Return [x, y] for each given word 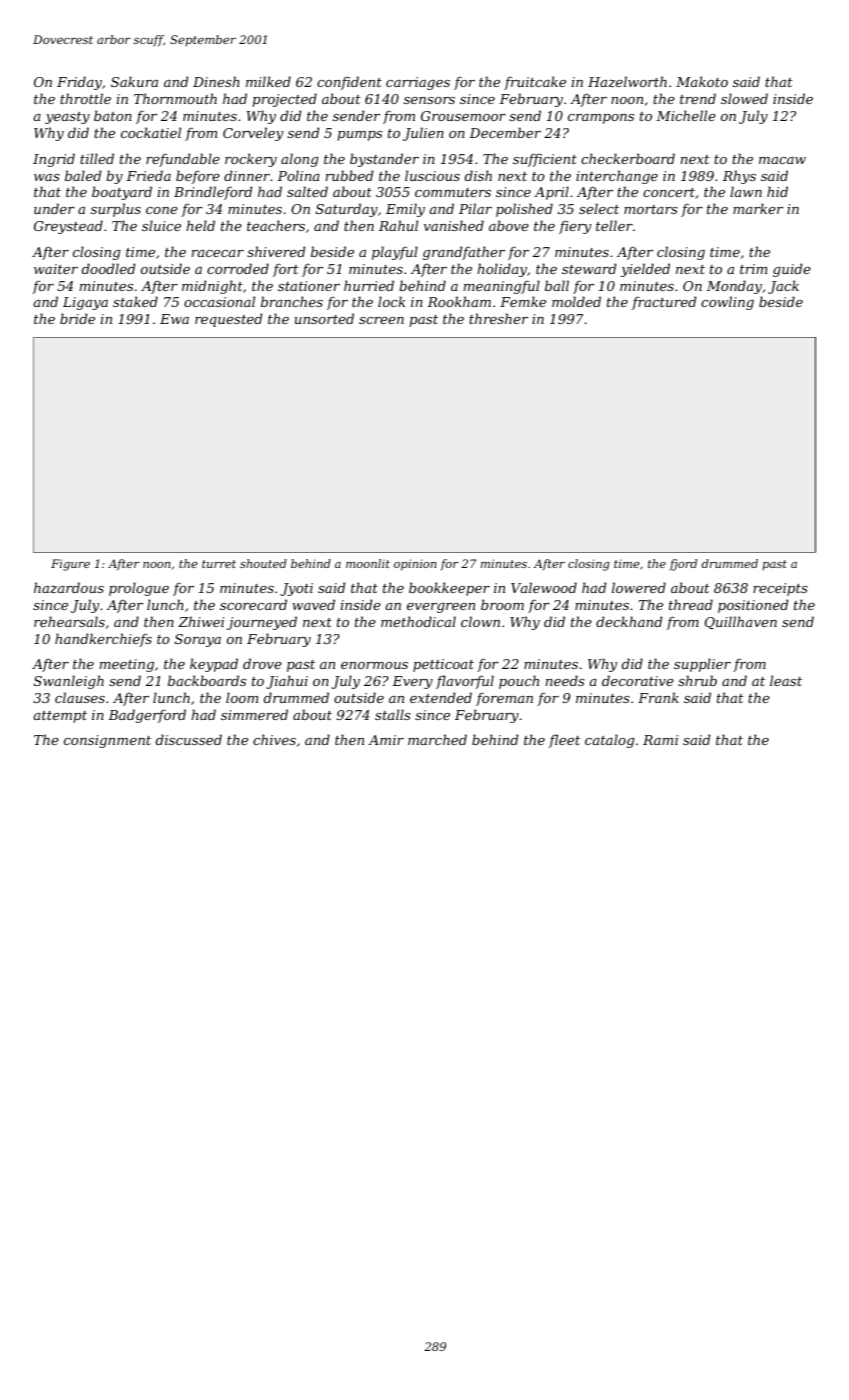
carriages [418, 83]
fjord [683, 565]
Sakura [134, 81]
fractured [664, 303]
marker [758, 208]
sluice [161, 225]
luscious [432, 175]
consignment [107, 741]
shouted [263, 563]
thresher [498, 318]
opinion [415, 565]
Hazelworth [627, 82]
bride [77, 318]
